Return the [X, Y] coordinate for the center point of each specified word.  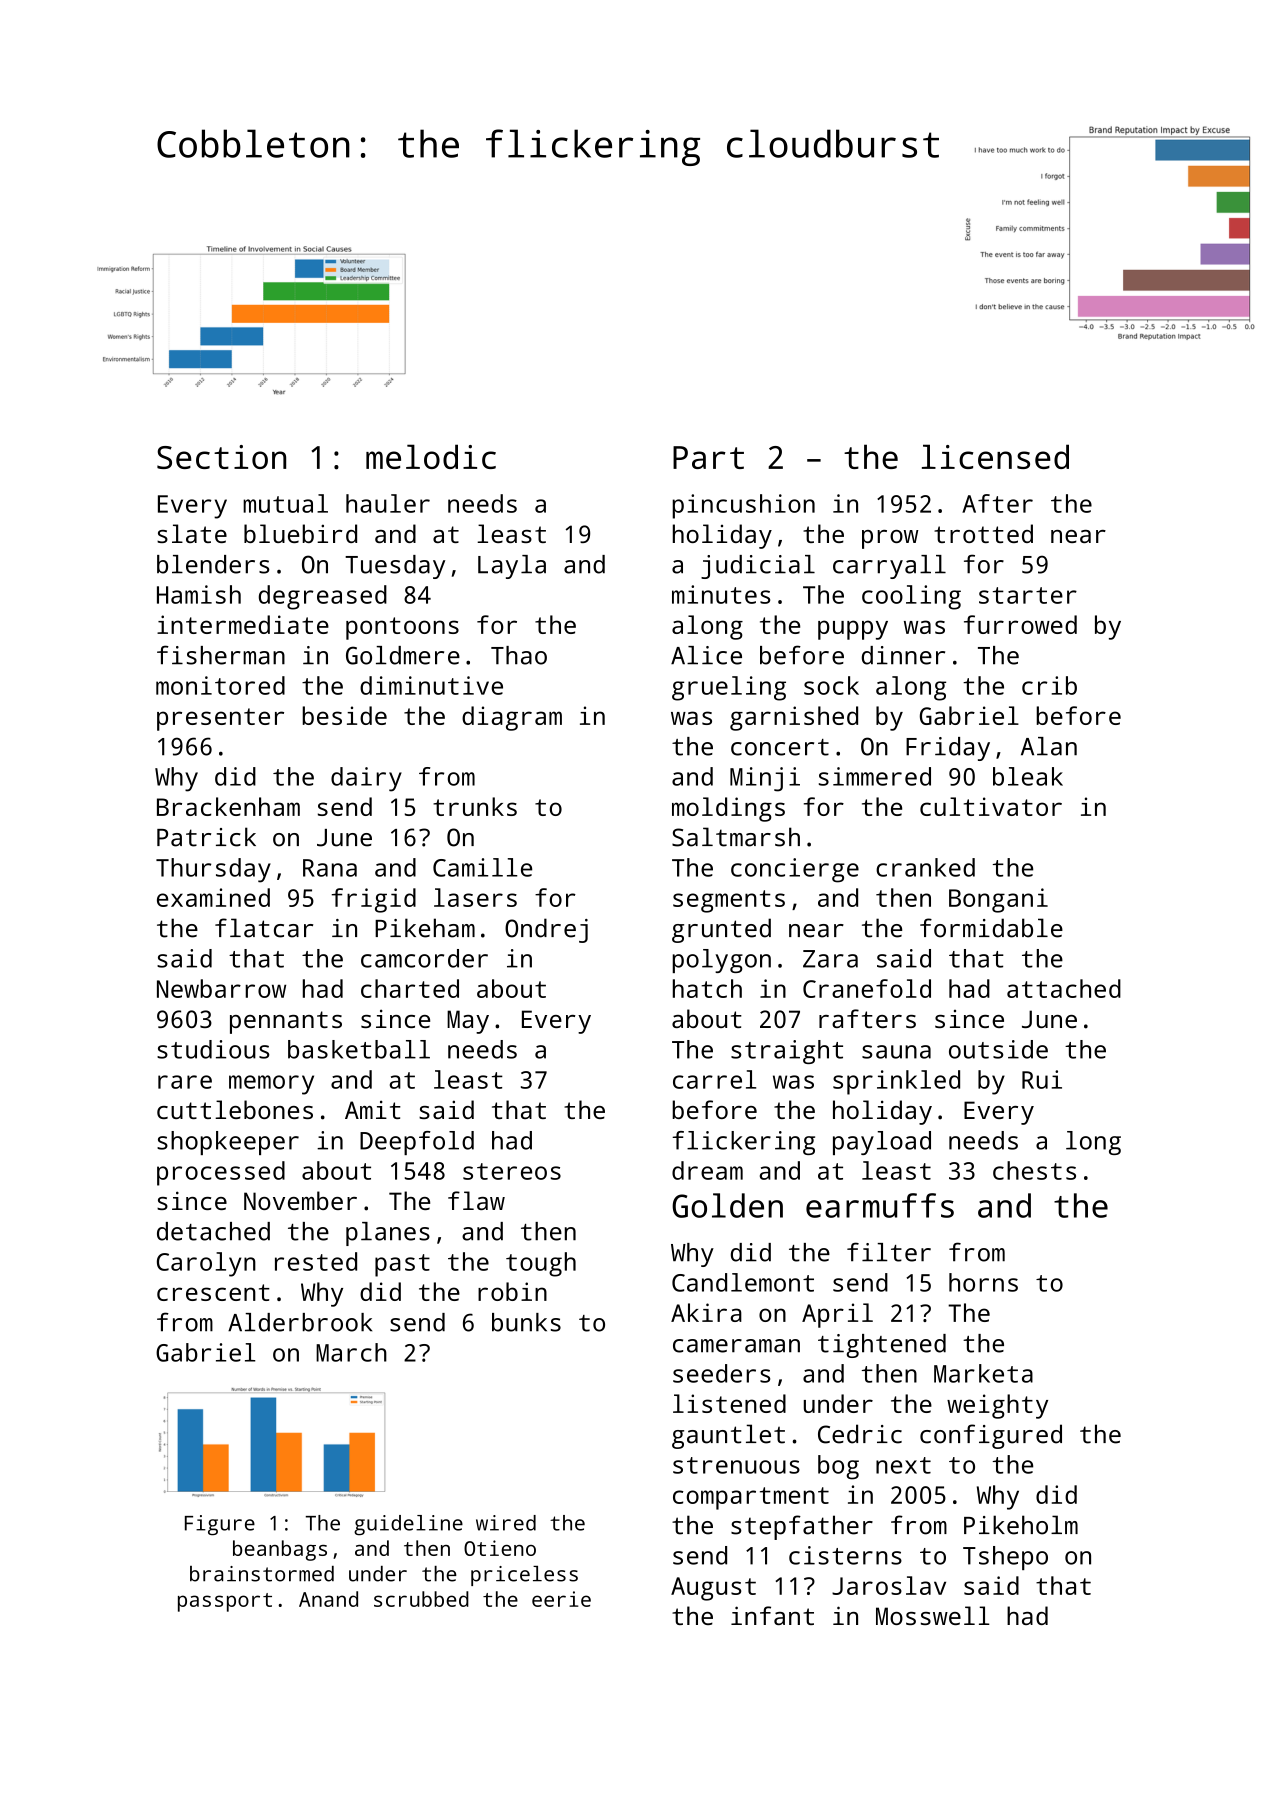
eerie [561, 1599]
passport [225, 1602]
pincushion [743, 506]
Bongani [998, 900]
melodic [431, 456]
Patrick [206, 837]
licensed [995, 456]
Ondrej [546, 930]
